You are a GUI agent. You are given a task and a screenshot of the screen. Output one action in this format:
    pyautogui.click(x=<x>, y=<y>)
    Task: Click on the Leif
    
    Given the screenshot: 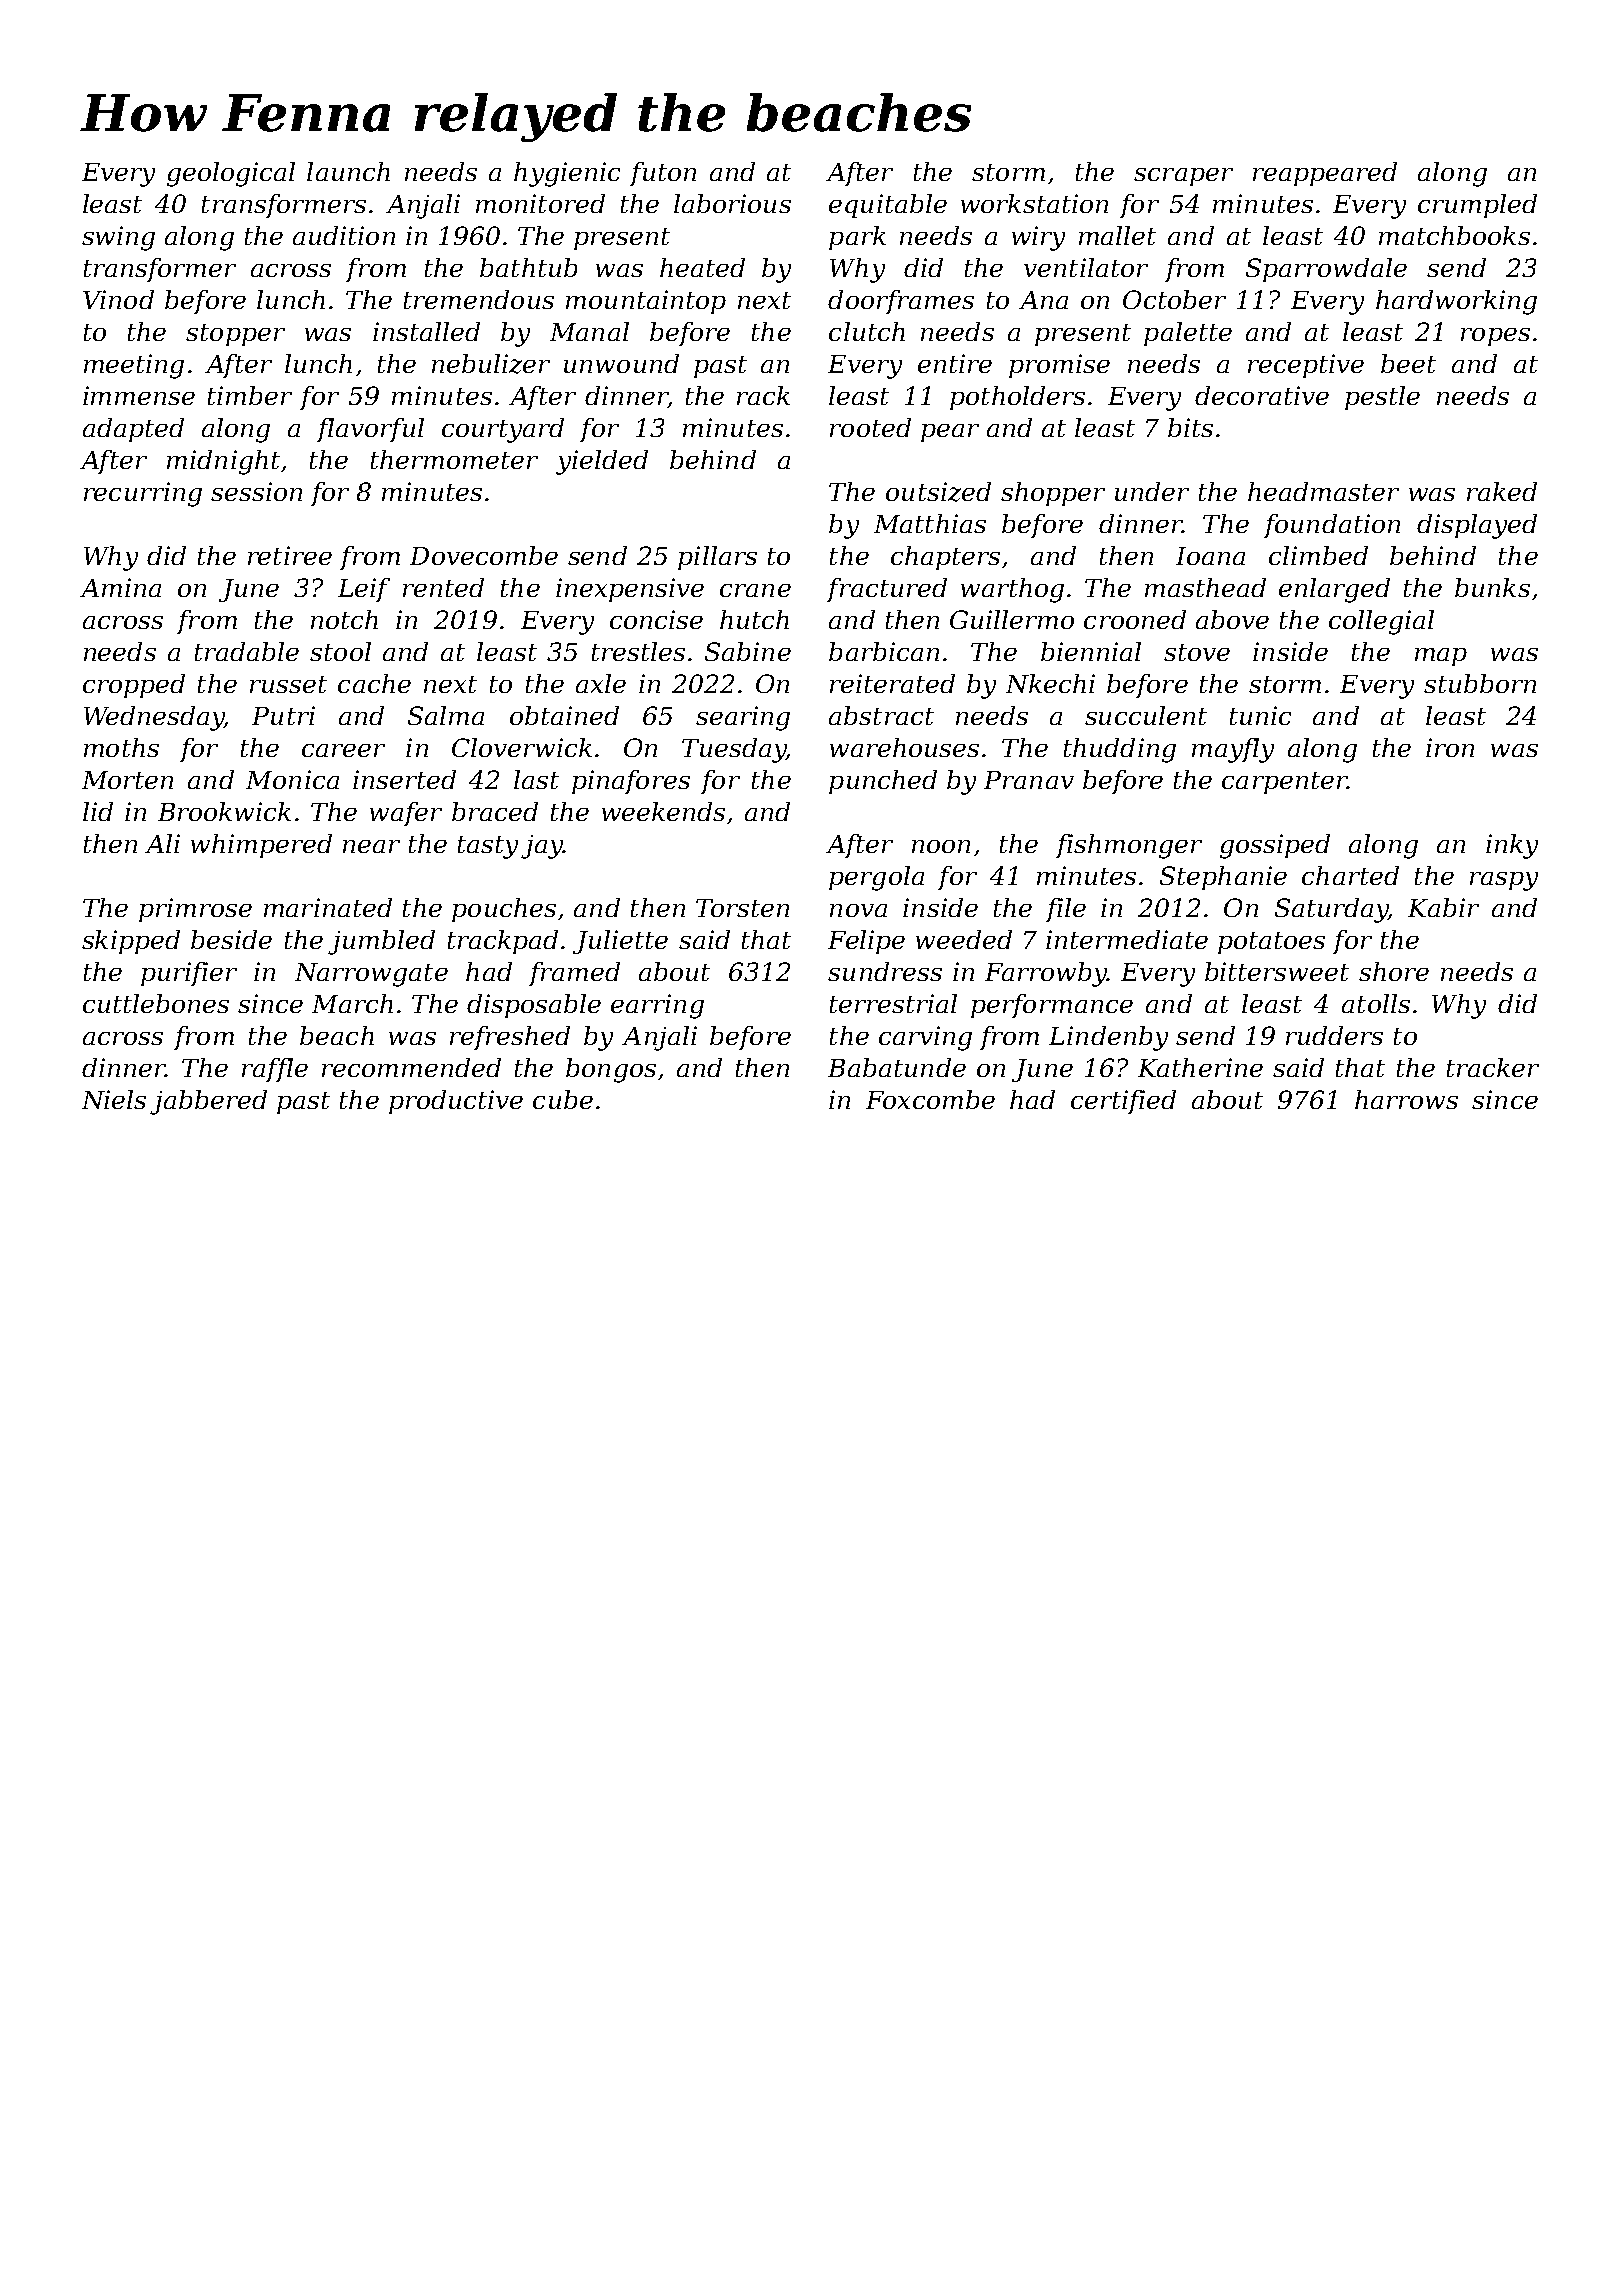 What is the action you would take?
    pyautogui.click(x=364, y=590)
